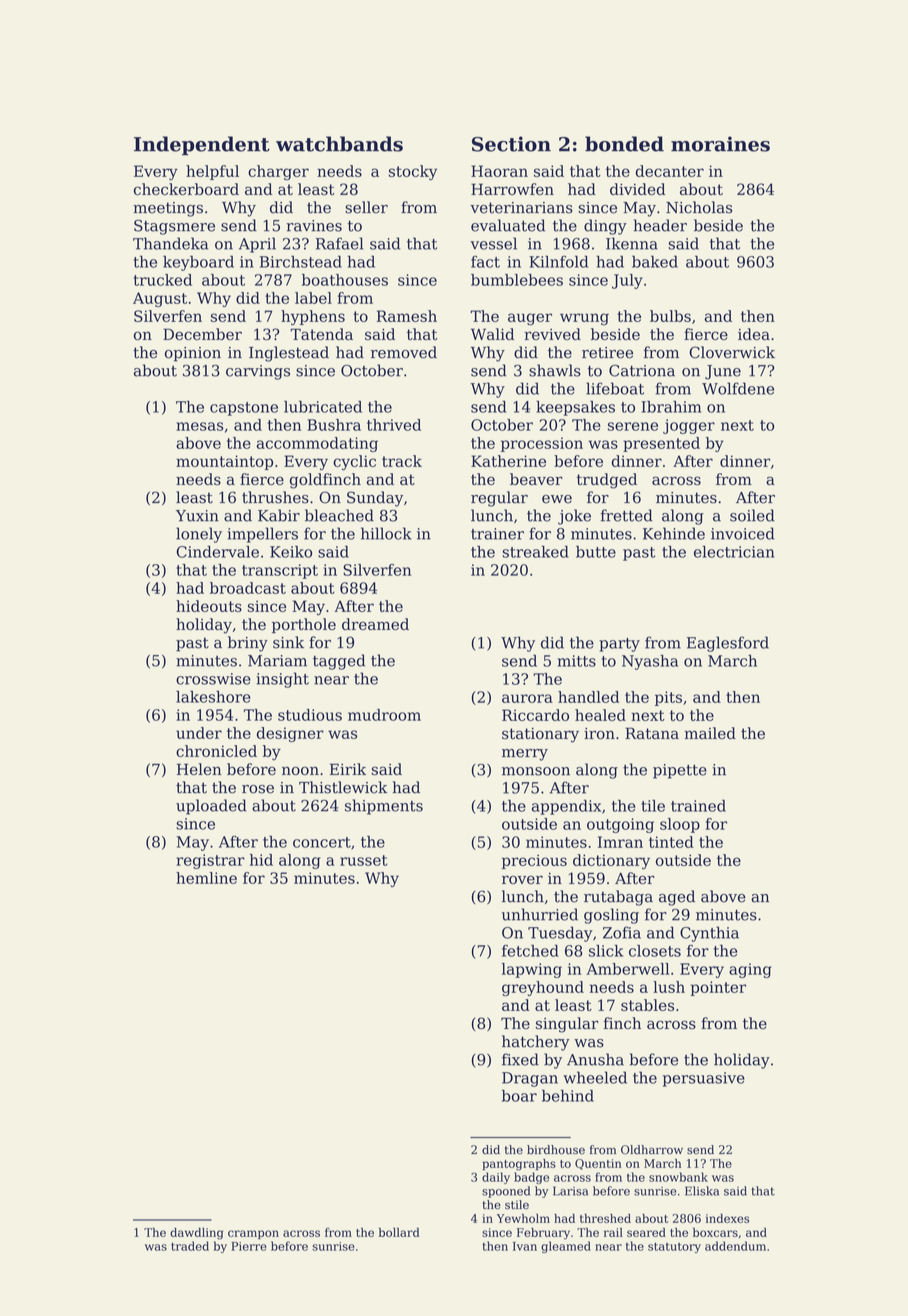 The height and width of the screenshot is (1316, 908). I want to click on Oldharrow, so click(652, 1150).
